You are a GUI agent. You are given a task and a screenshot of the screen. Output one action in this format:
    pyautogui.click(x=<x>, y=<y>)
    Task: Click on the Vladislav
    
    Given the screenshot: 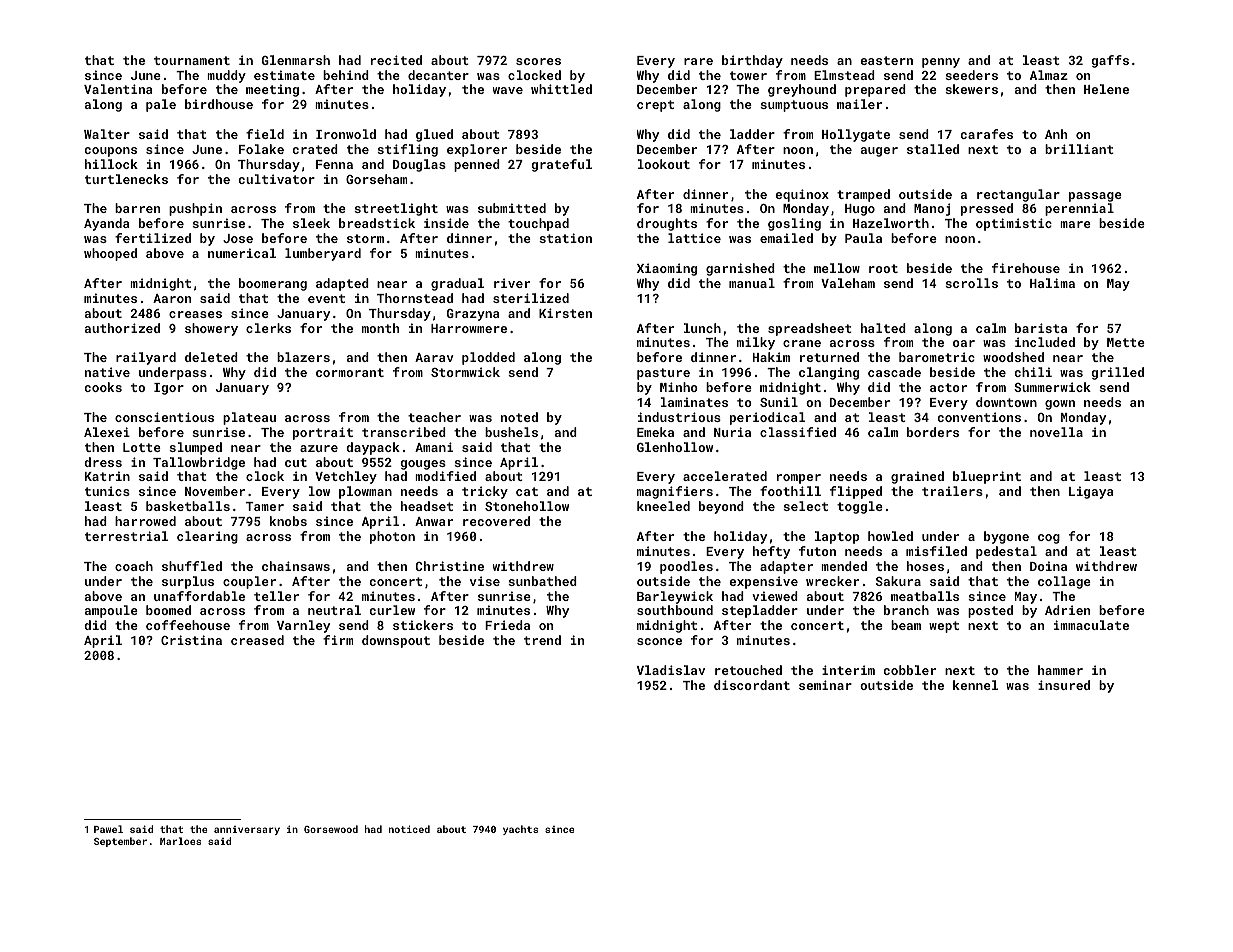 What is the action you would take?
    pyautogui.click(x=671, y=670)
